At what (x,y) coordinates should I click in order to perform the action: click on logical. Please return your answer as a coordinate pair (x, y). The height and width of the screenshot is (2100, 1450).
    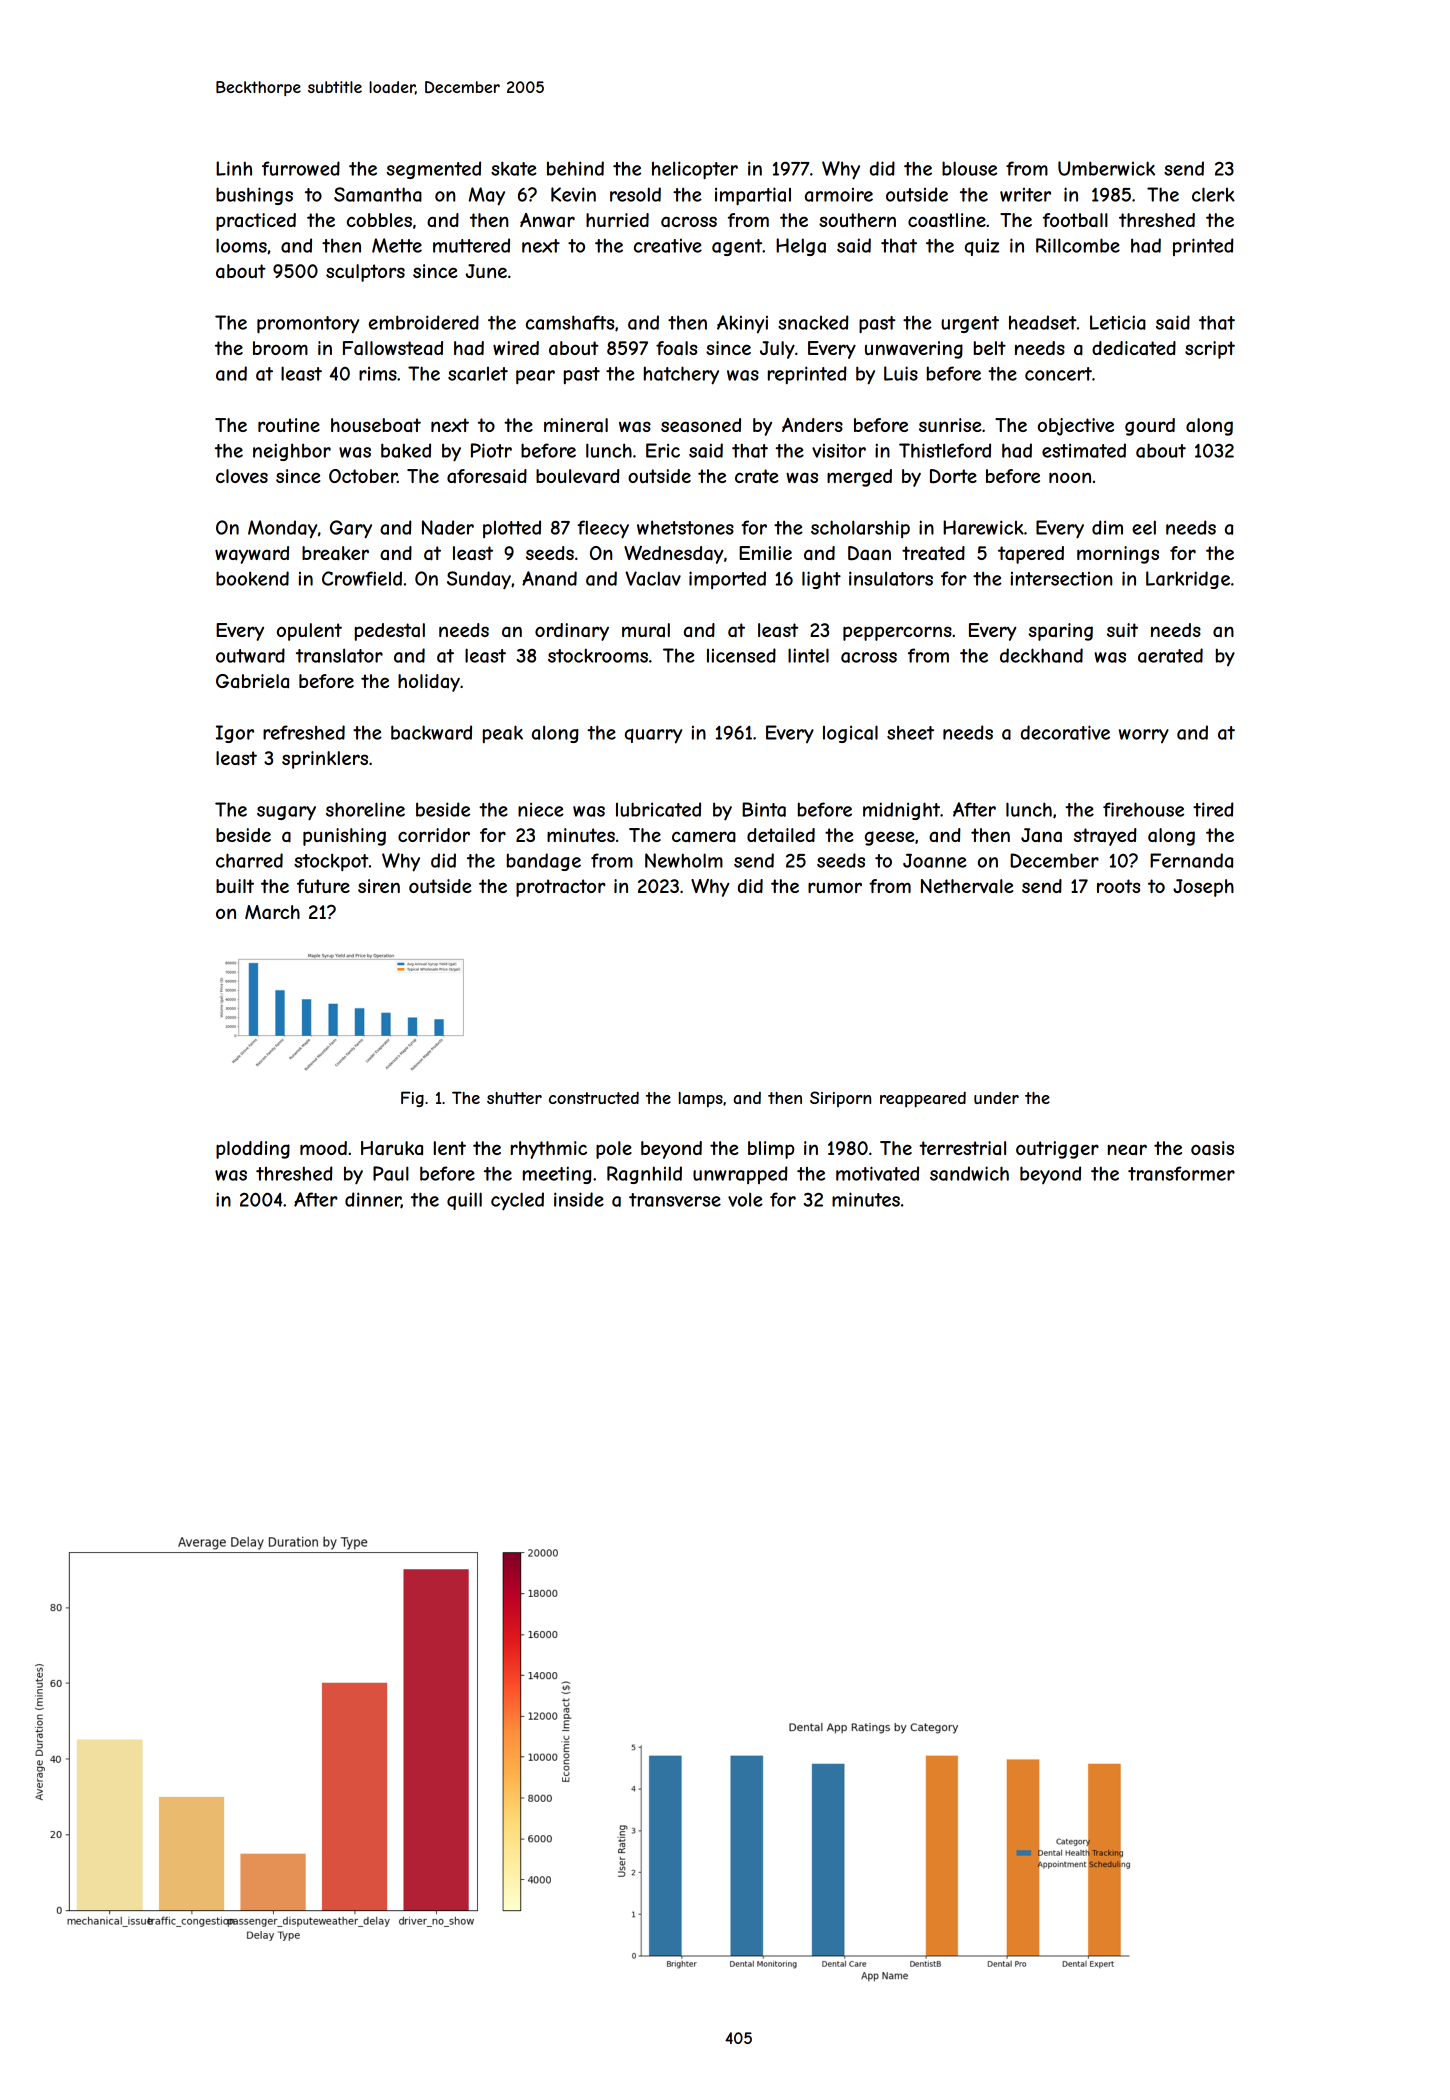
    Looking at the image, I should click on (850, 734).
